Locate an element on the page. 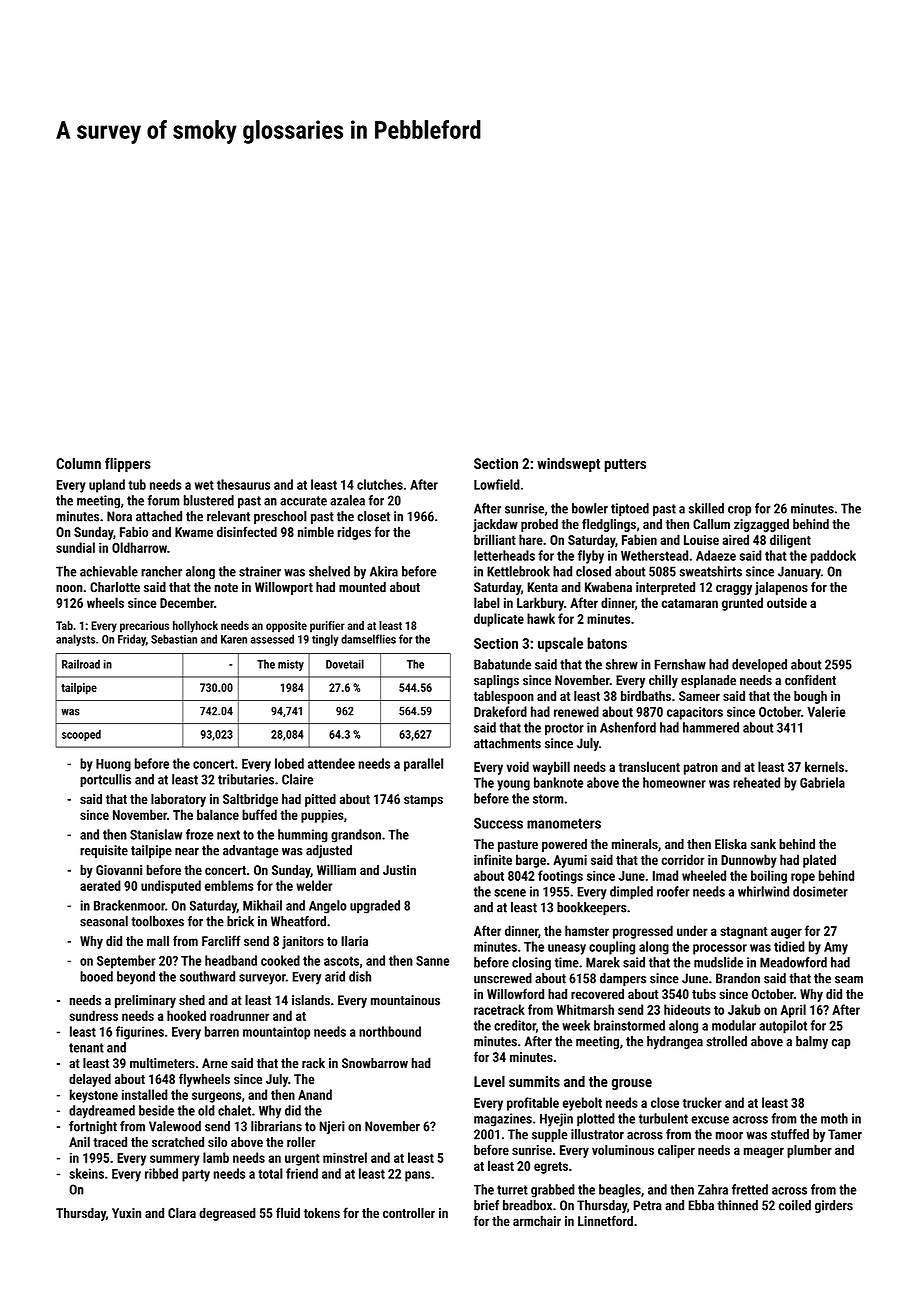  Valerie is located at coordinates (826, 711).
